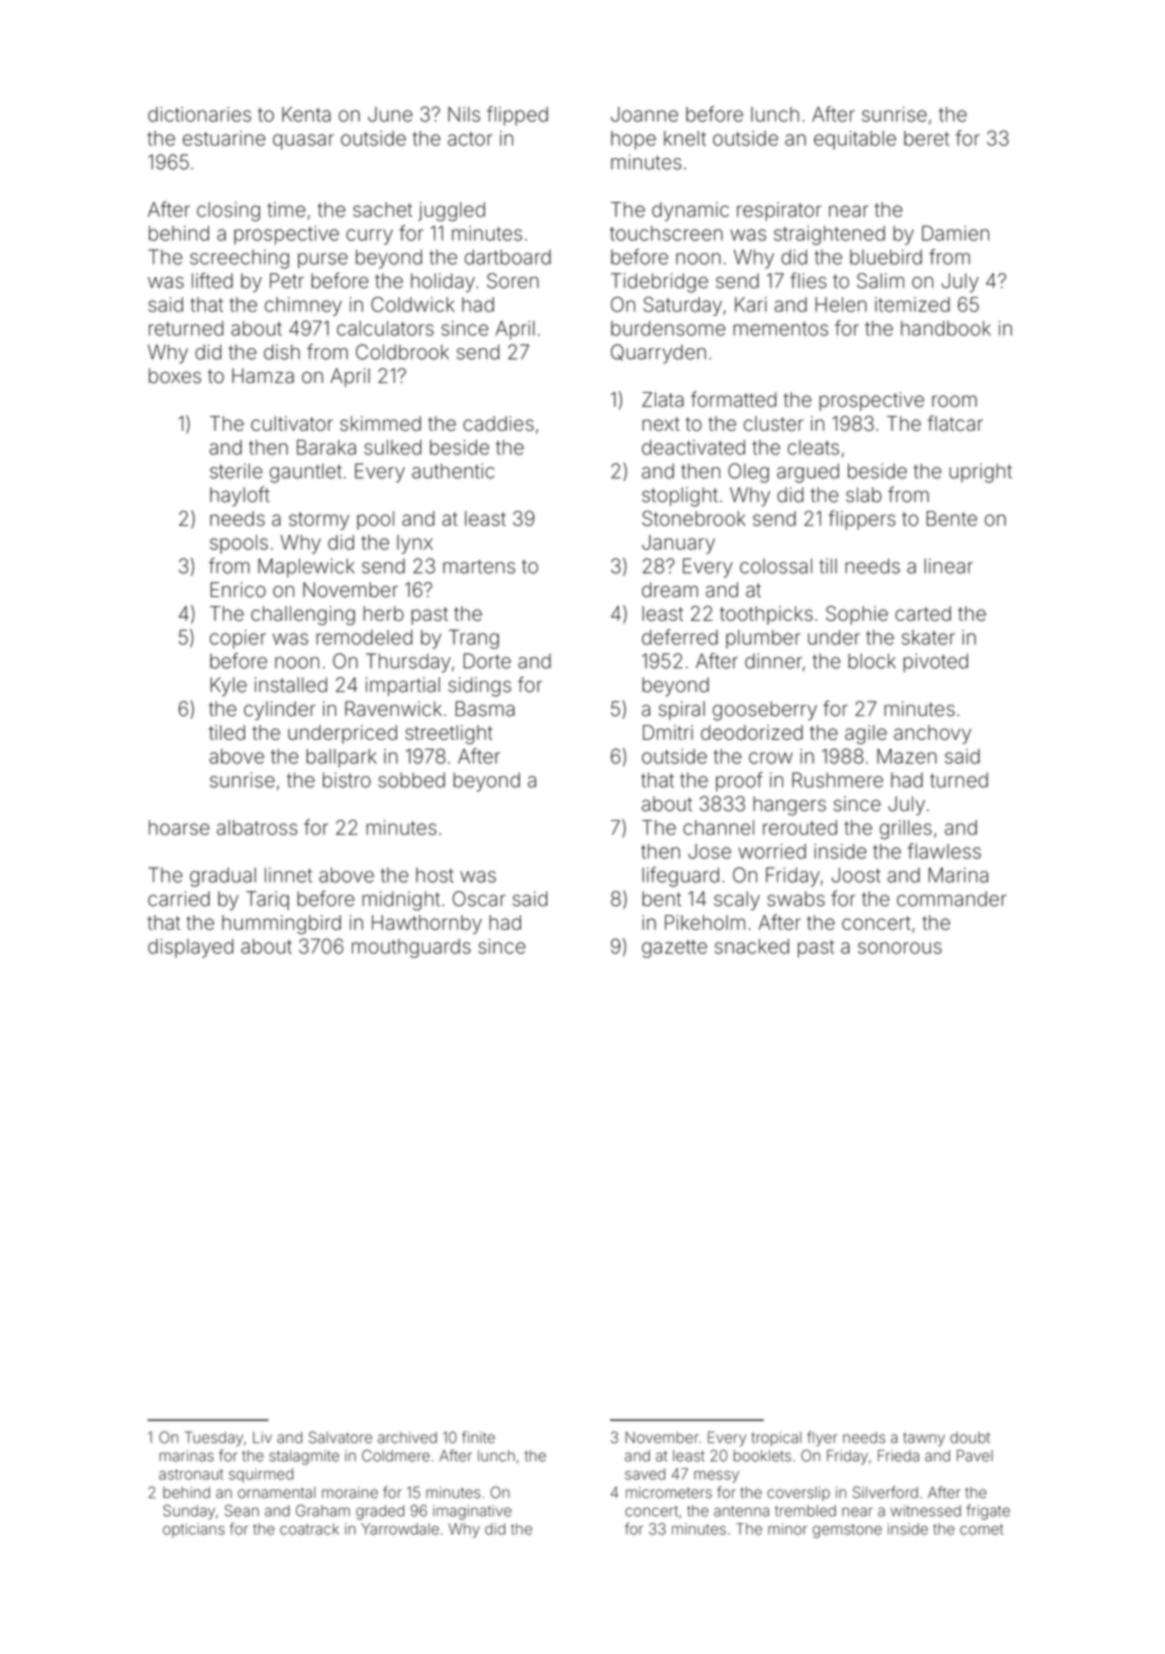 Image resolution: width=1165 pixels, height=1654 pixels. What do you see at coordinates (487, 661) in the document?
I see `Dorte` at bounding box center [487, 661].
